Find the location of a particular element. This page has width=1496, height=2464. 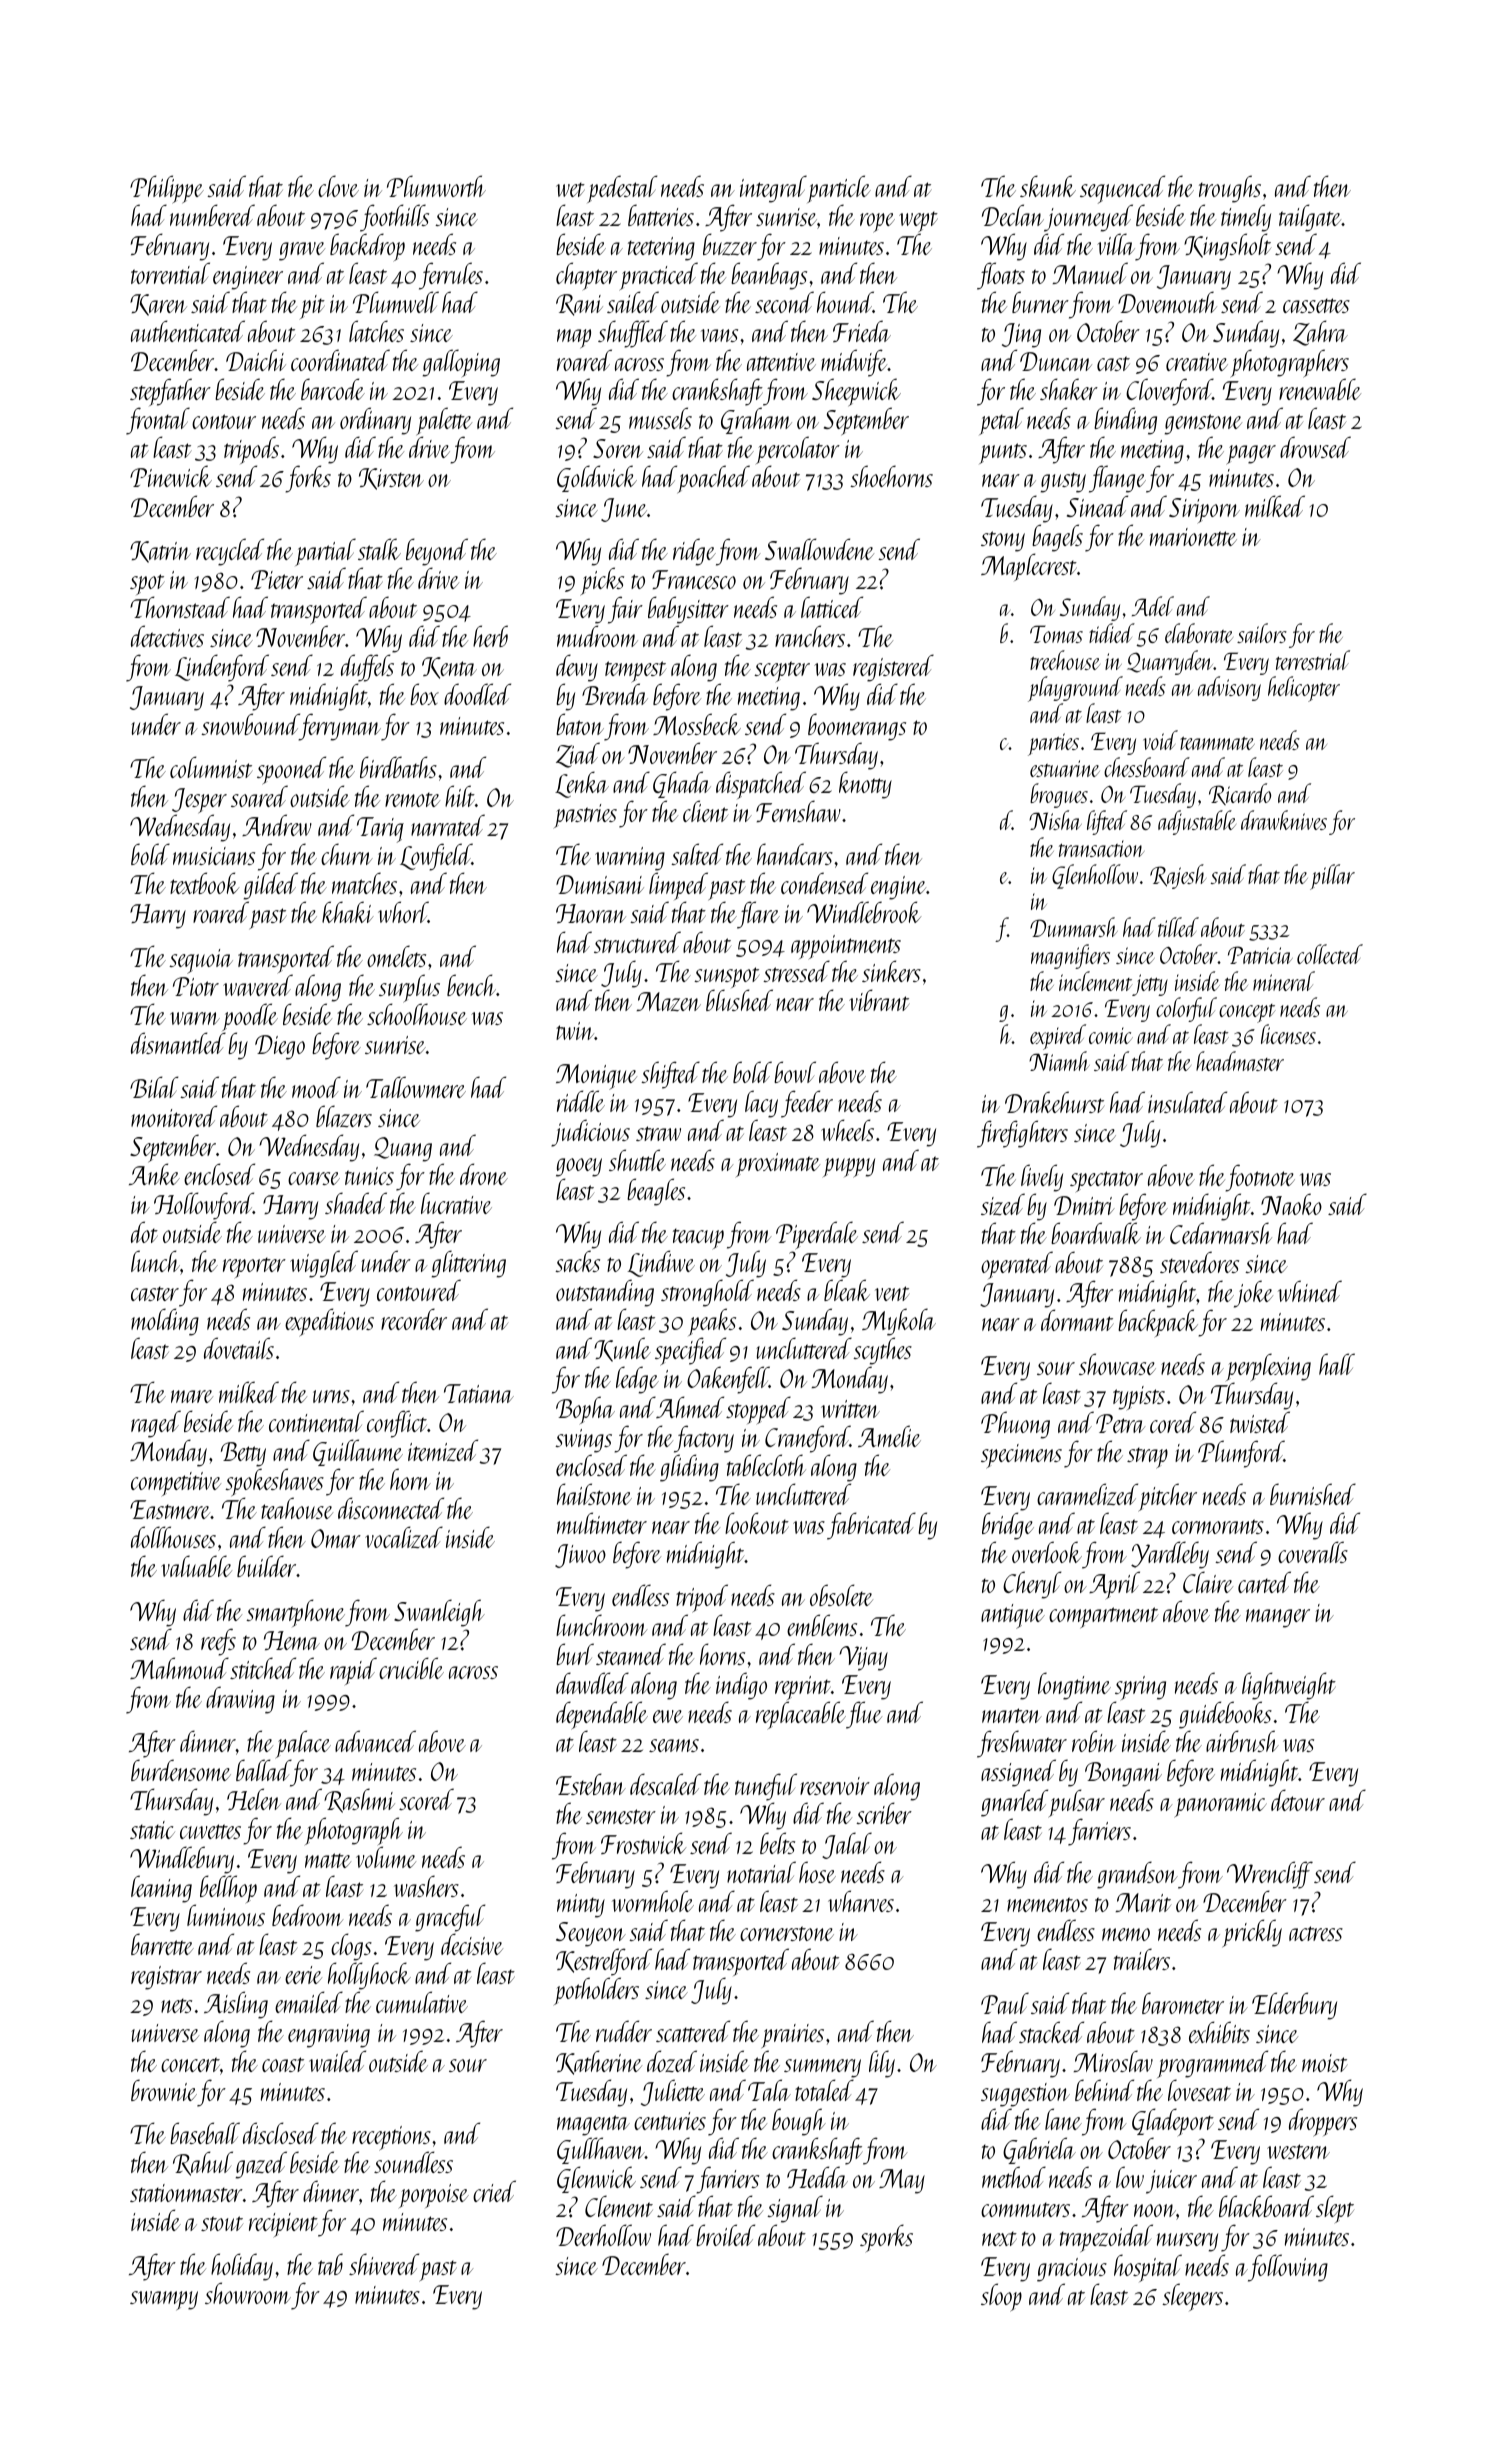

wailed is located at coordinates (337, 2061).
